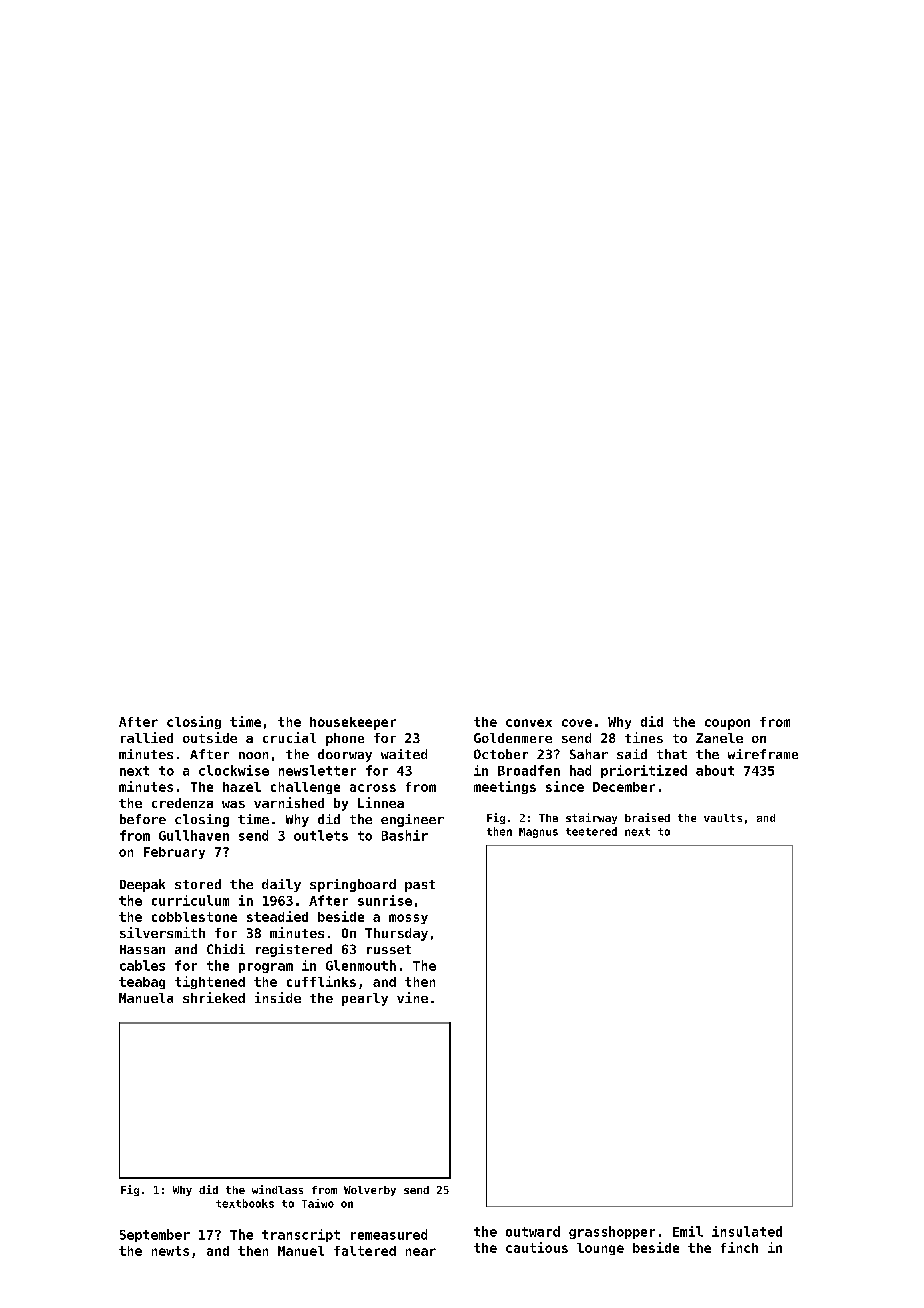 This screenshot has width=924, height=1308. I want to click on vaults, so click(723, 818).
